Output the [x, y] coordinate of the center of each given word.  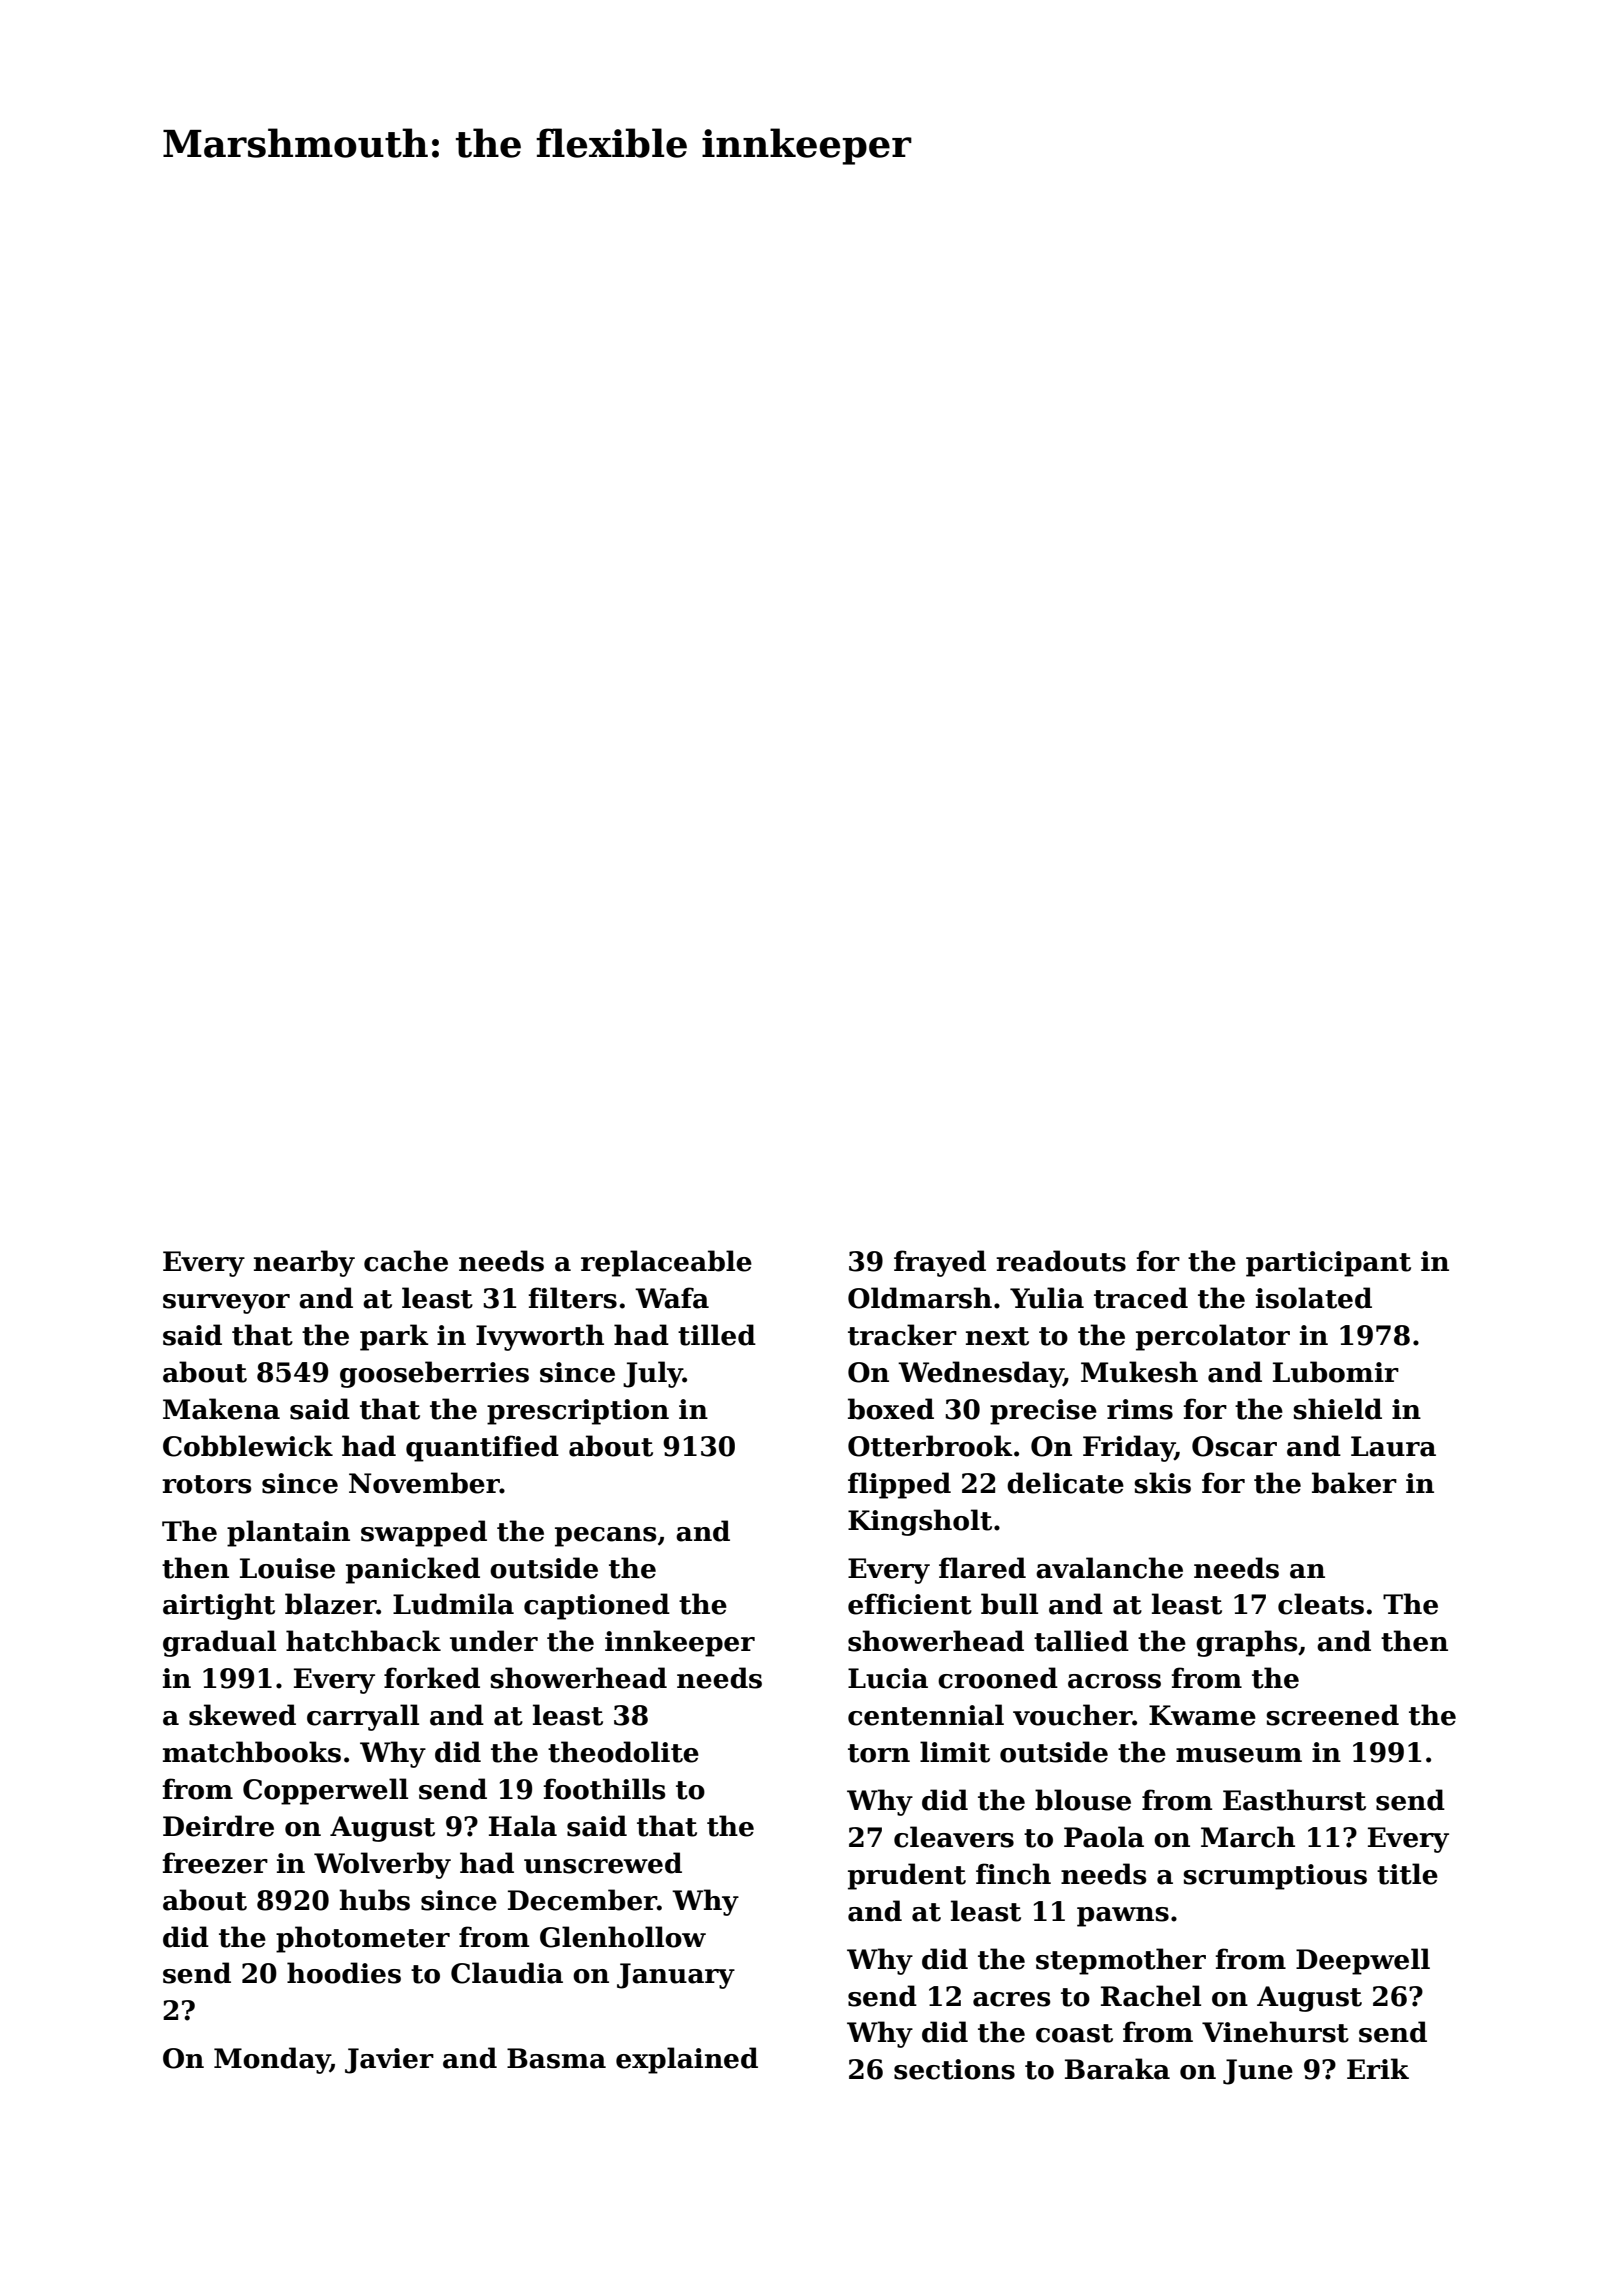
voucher [1073, 1715]
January [676, 1976]
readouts [1061, 1261]
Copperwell [325, 1791]
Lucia [888, 1678]
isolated [1314, 1298]
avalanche [1109, 1568]
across [1114, 1681]
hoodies [344, 1973]
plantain [288, 1533]
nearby [304, 1263]
